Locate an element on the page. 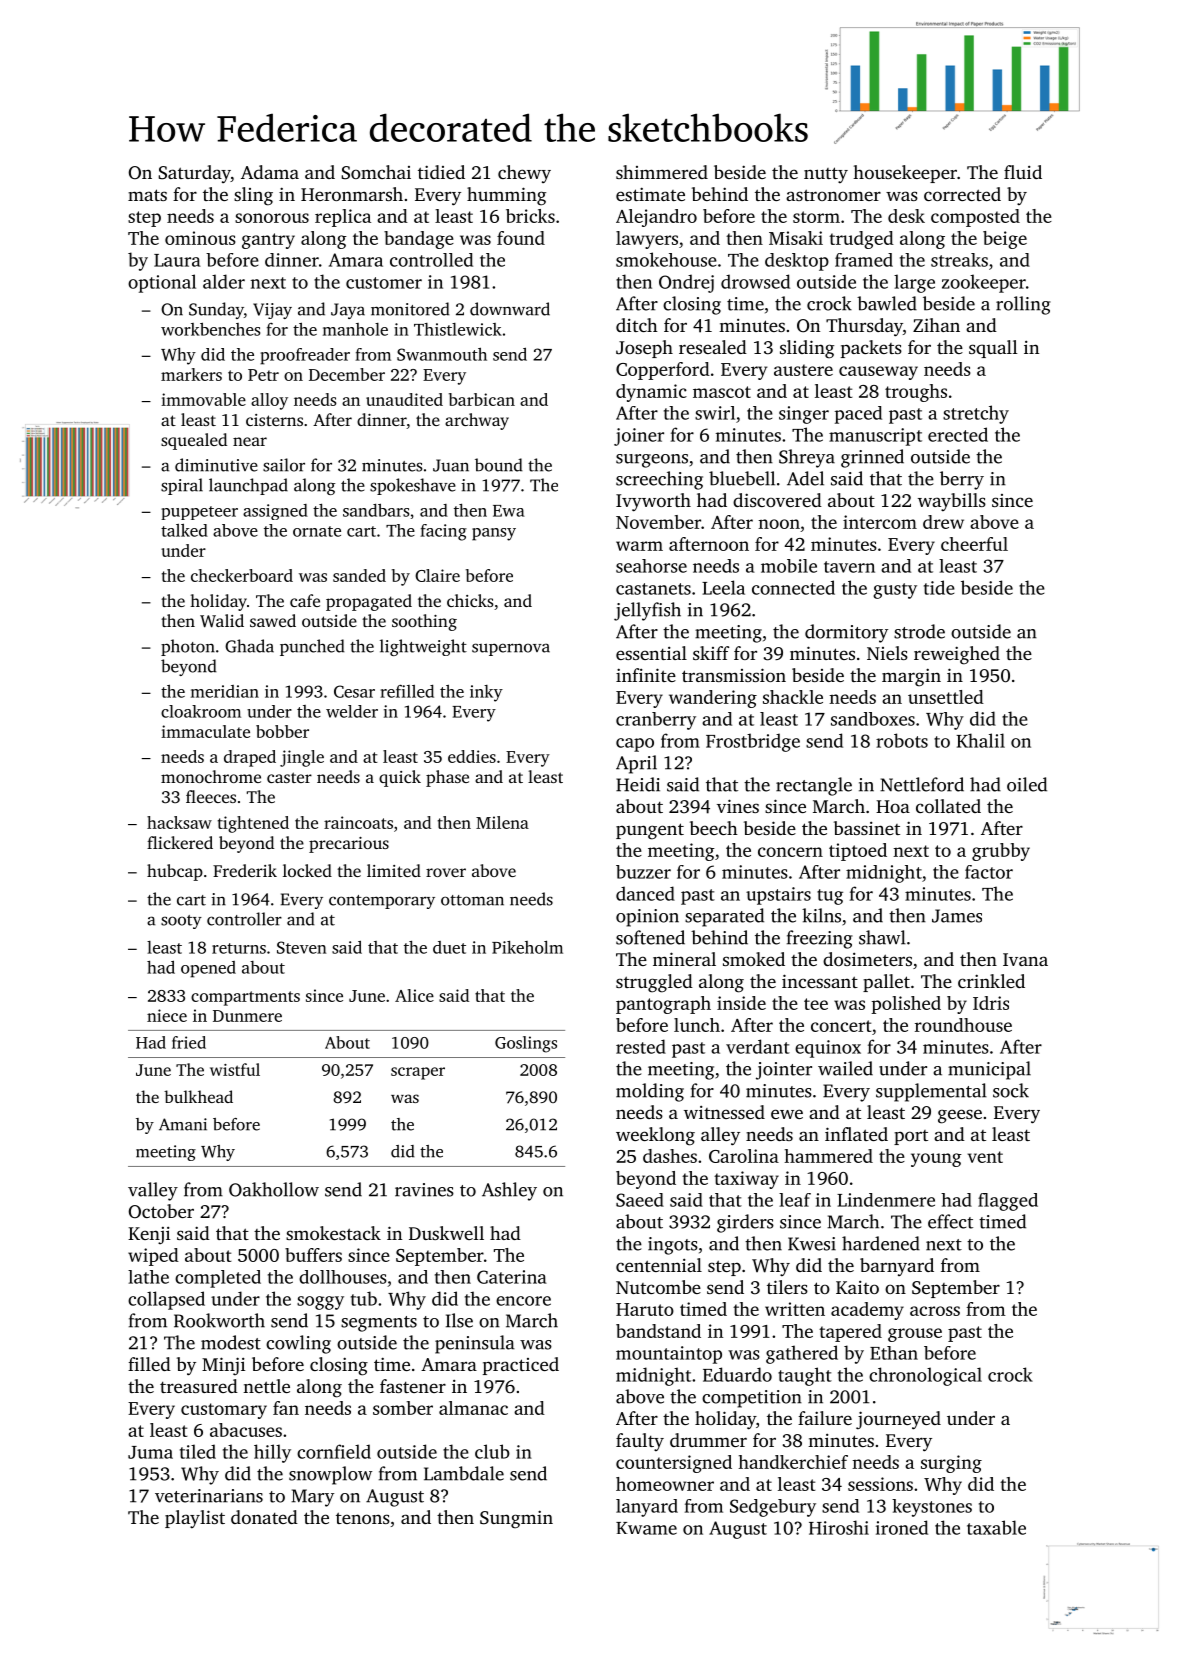 The height and width of the document is (1670, 1181). chewy is located at coordinates (524, 174).
